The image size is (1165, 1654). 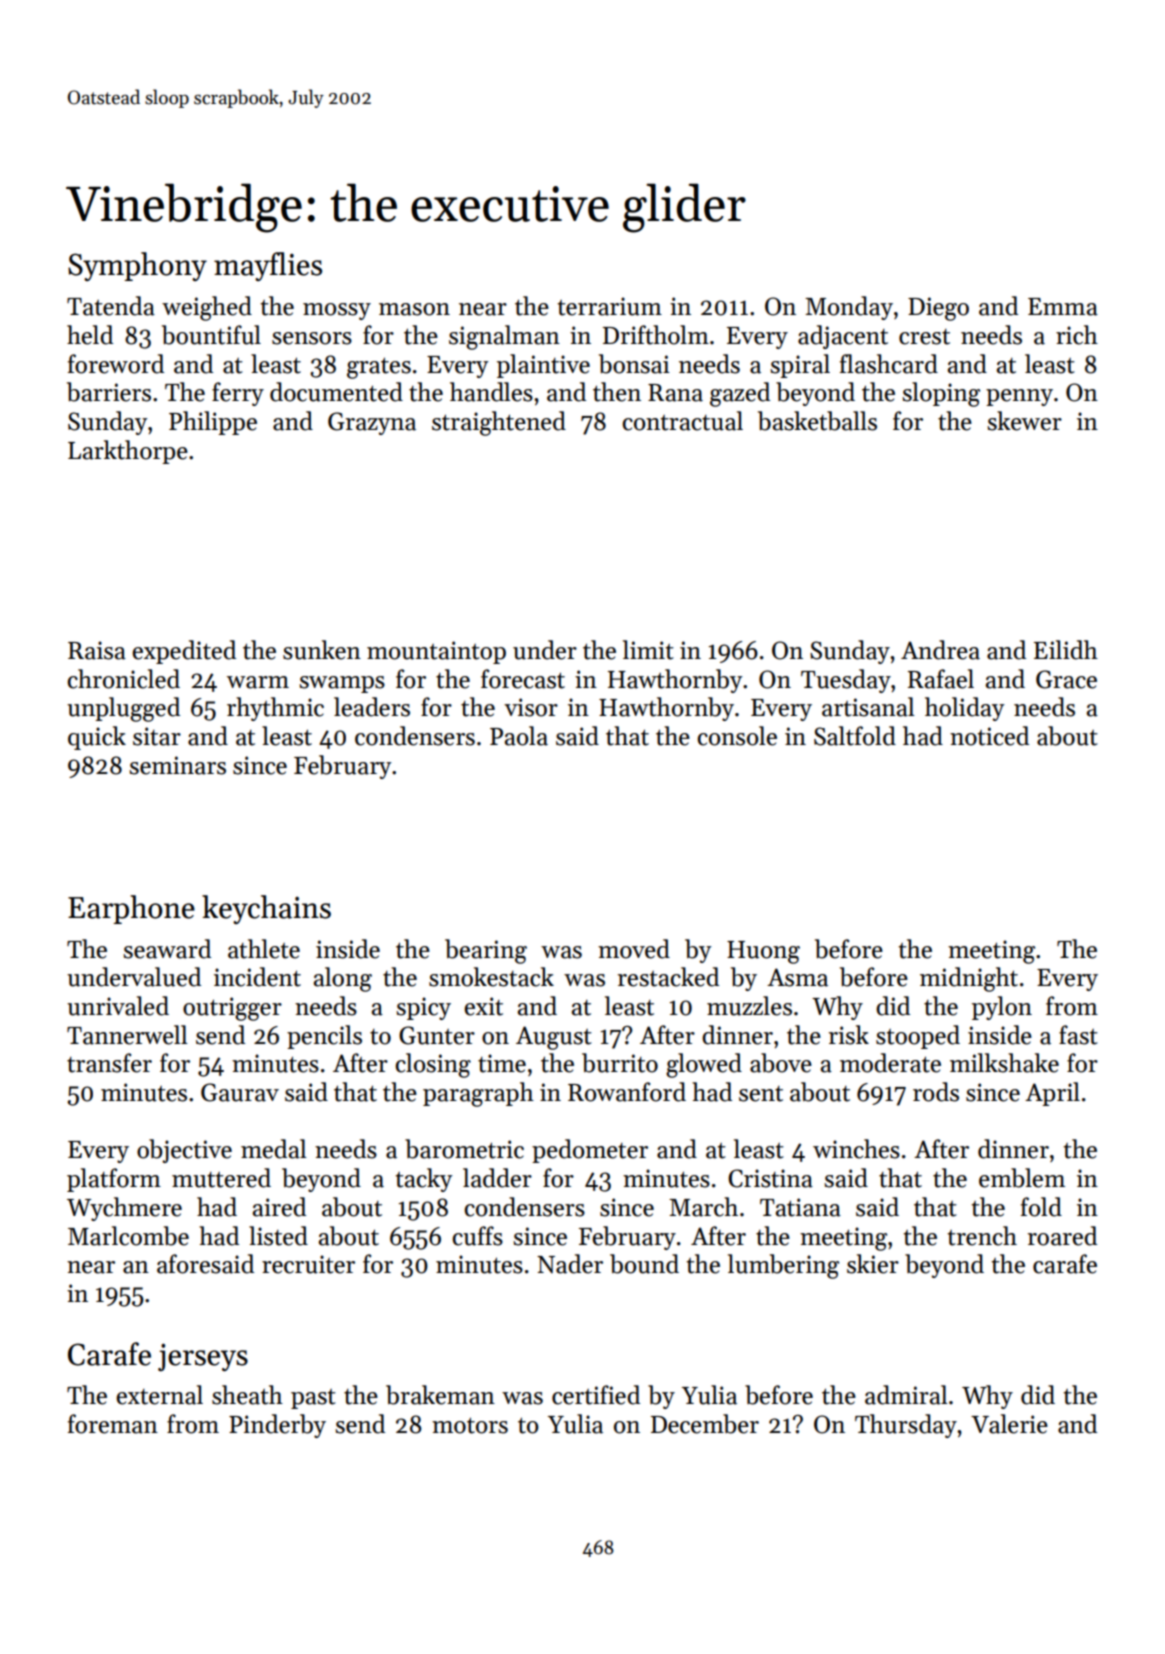 I want to click on Grazyna, so click(x=372, y=423).
